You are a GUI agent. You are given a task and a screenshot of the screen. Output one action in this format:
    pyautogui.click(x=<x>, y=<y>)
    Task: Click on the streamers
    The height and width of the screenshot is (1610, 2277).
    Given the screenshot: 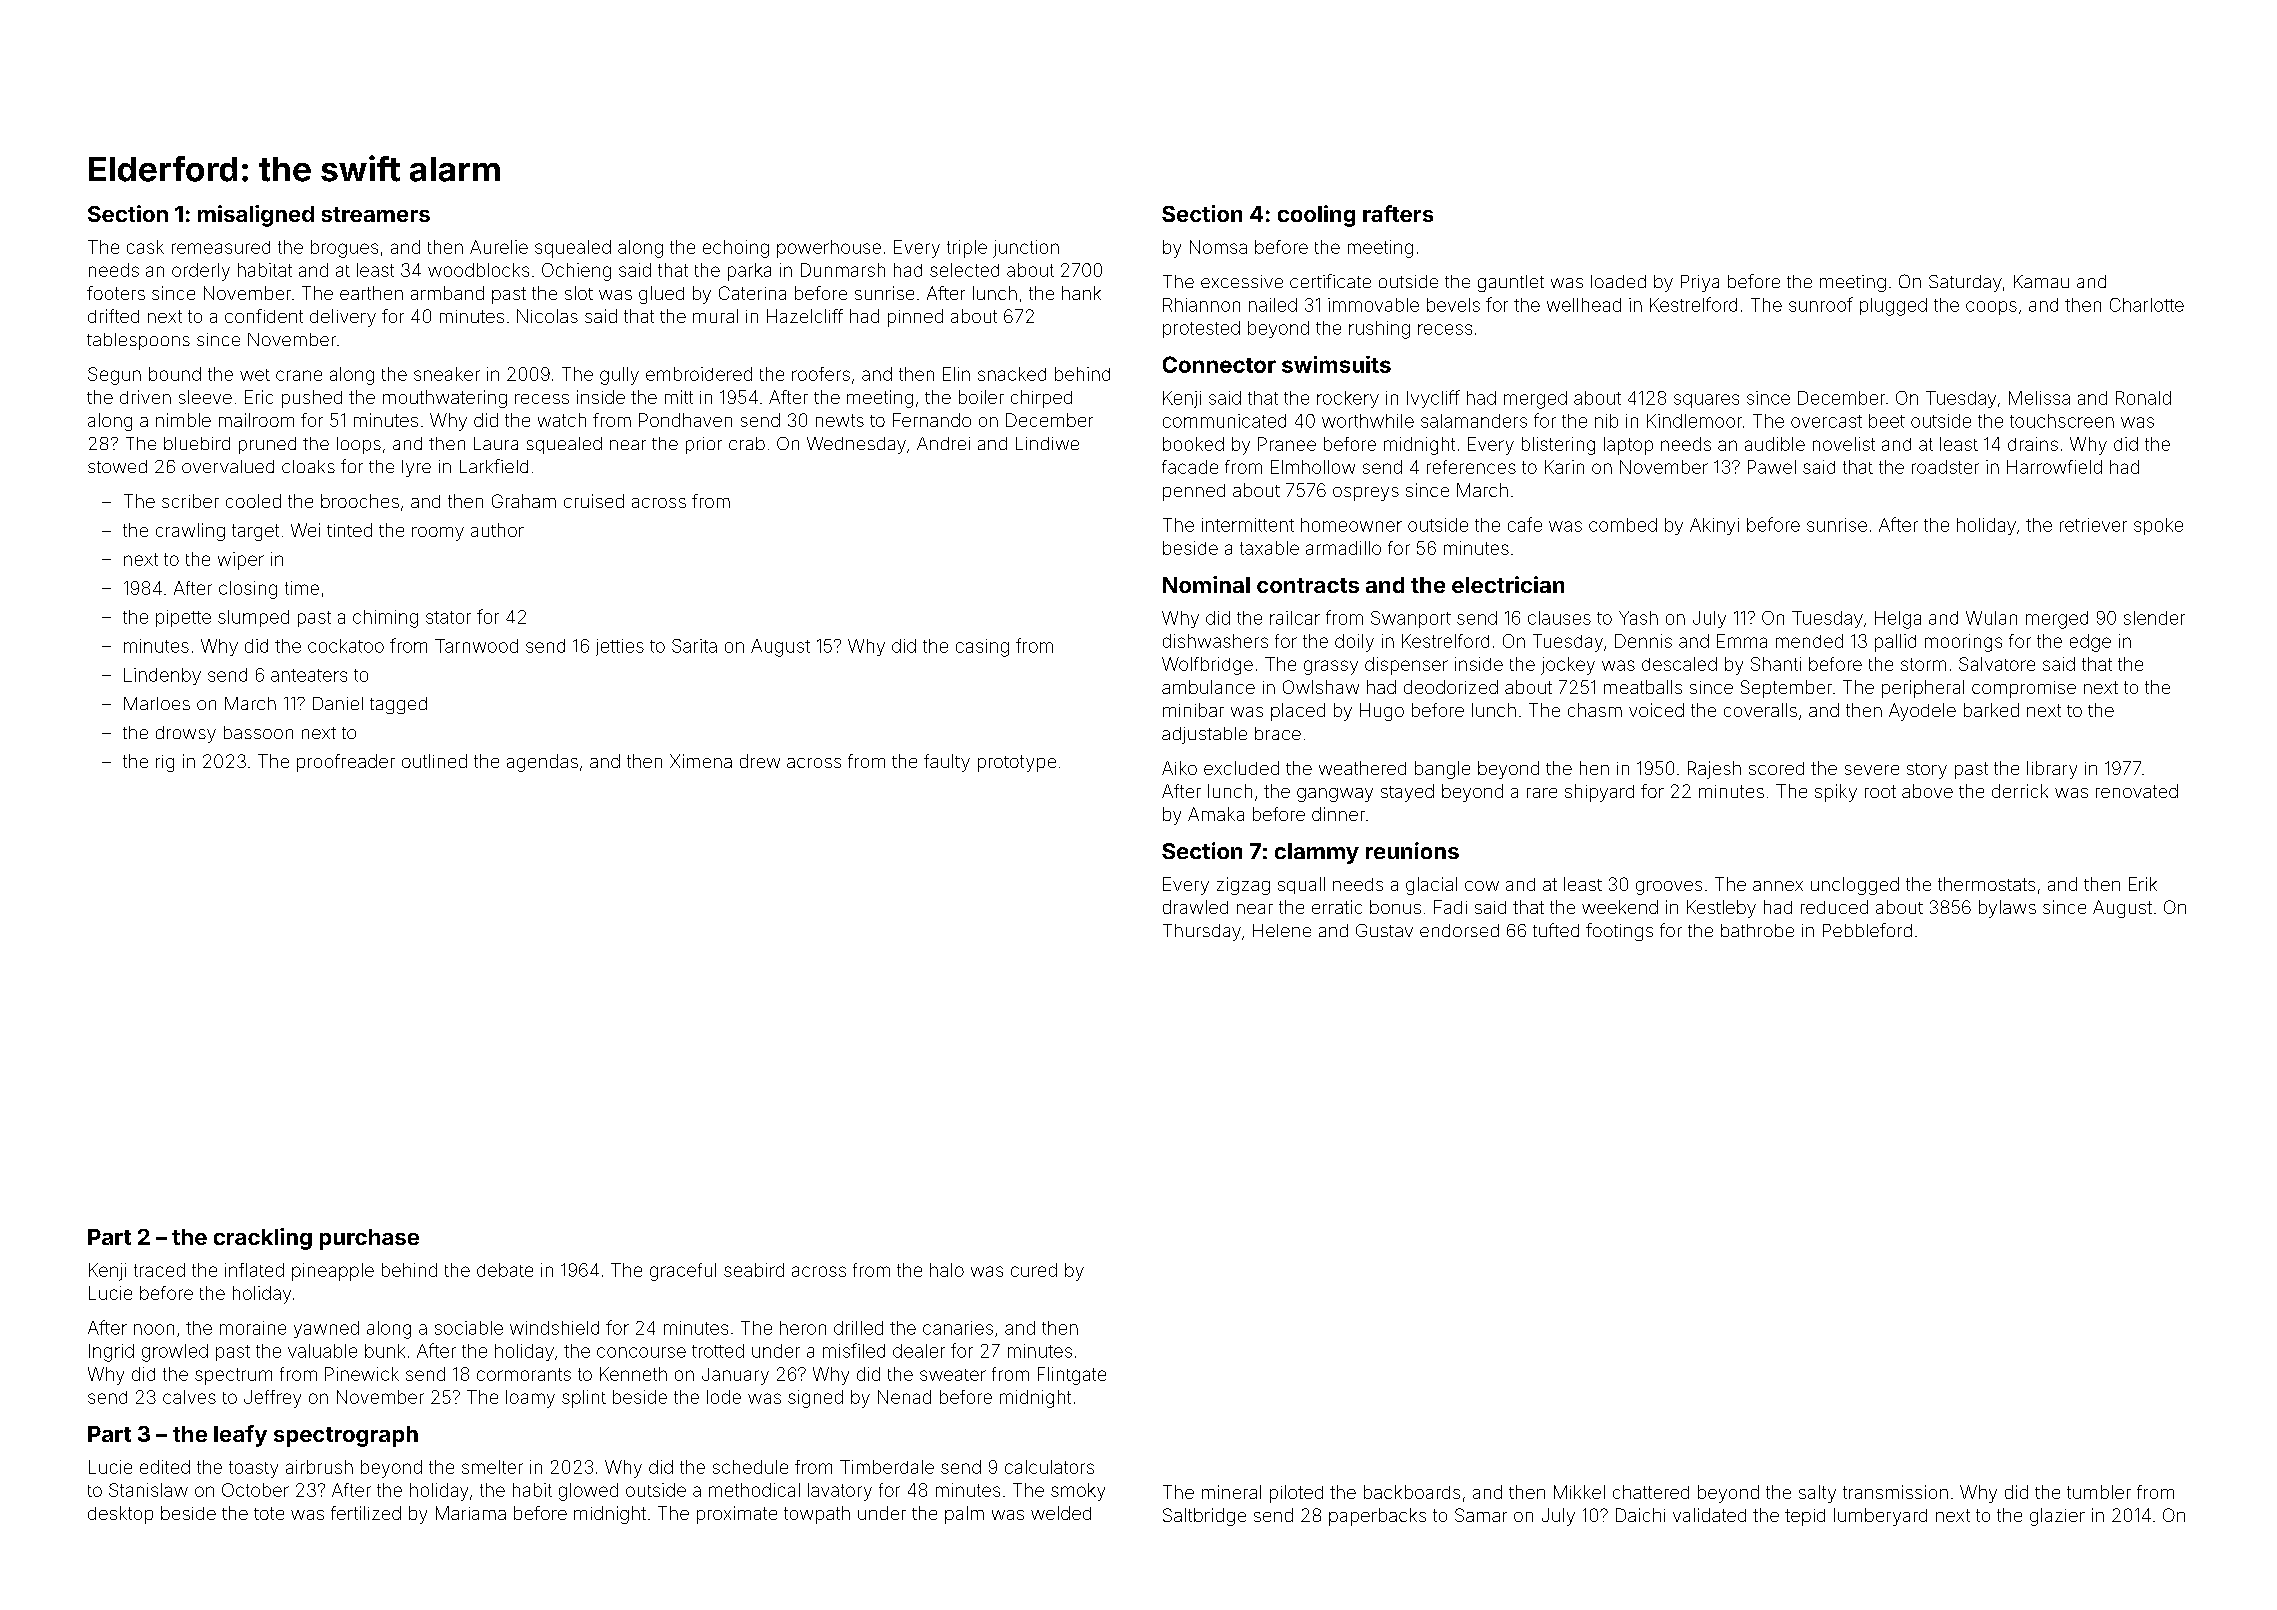 What is the action you would take?
    pyautogui.click(x=376, y=214)
